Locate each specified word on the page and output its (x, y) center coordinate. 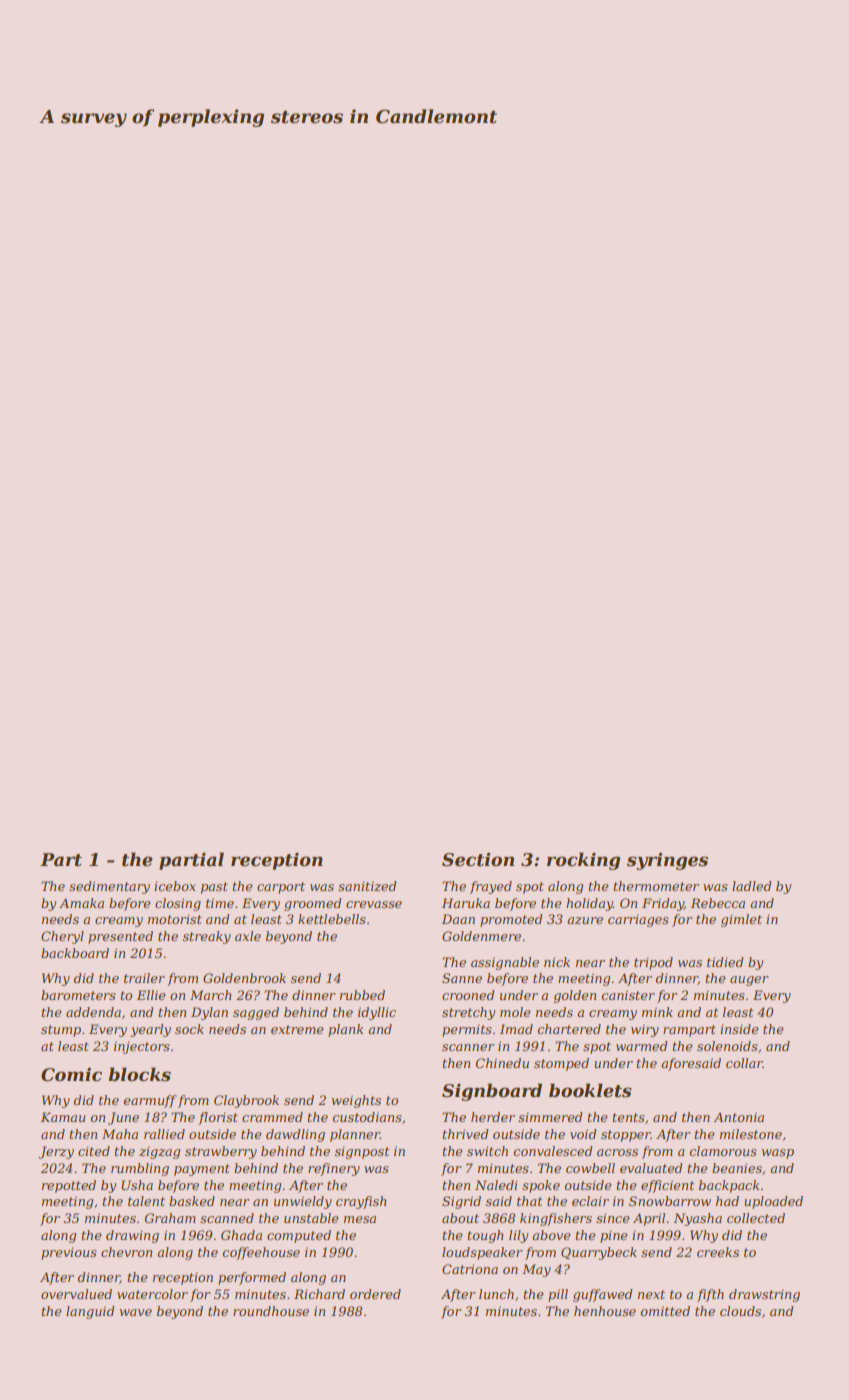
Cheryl (62, 937)
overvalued (76, 1294)
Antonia (739, 1117)
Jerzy (56, 1152)
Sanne (462, 978)
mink (657, 1012)
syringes (667, 861)
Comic (71, 1075)
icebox (175, 886)
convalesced (553, 1151)
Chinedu (502, 1063)
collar (744, 1063)
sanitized (367, 886)
